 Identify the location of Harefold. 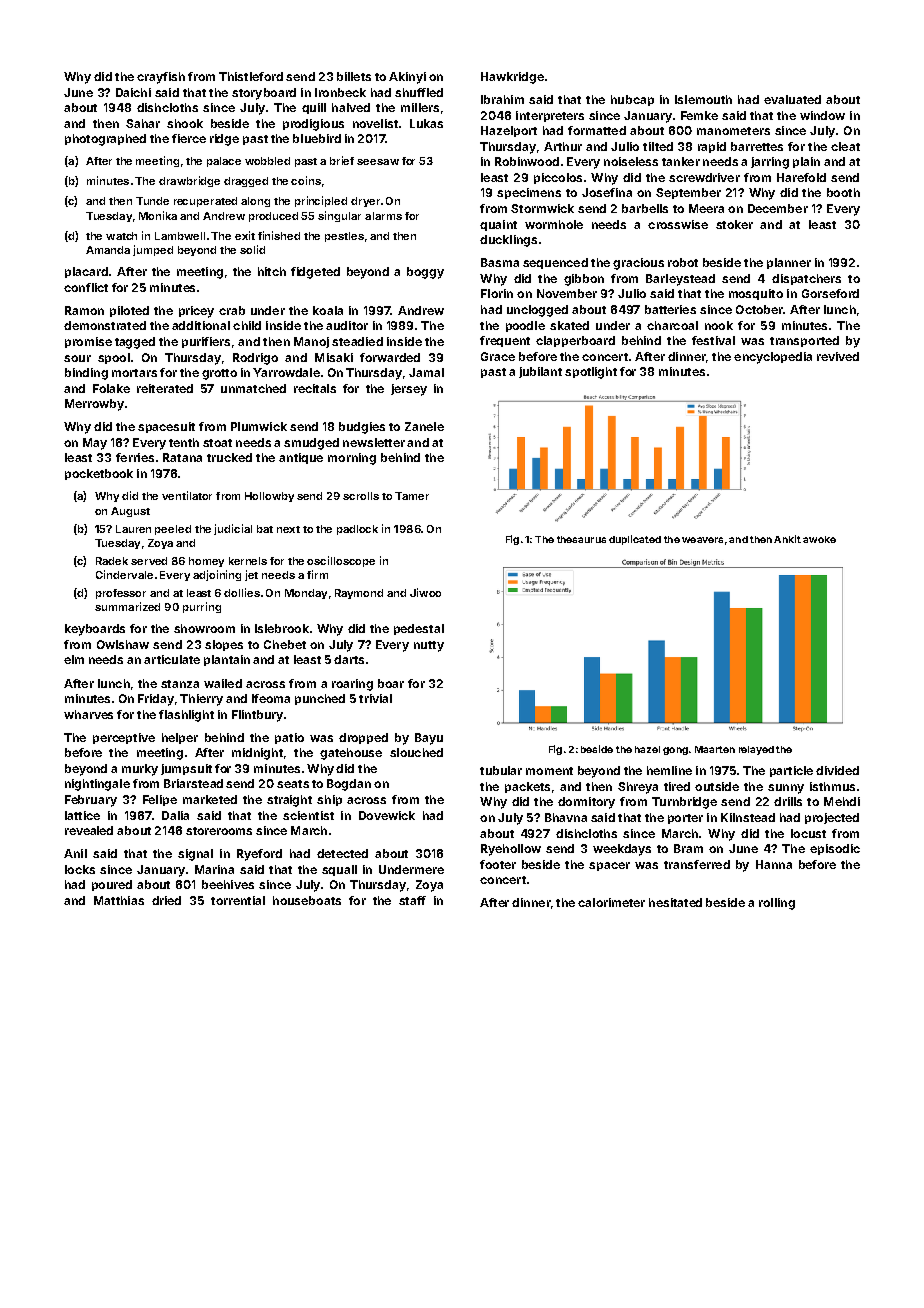
(801, 177).
